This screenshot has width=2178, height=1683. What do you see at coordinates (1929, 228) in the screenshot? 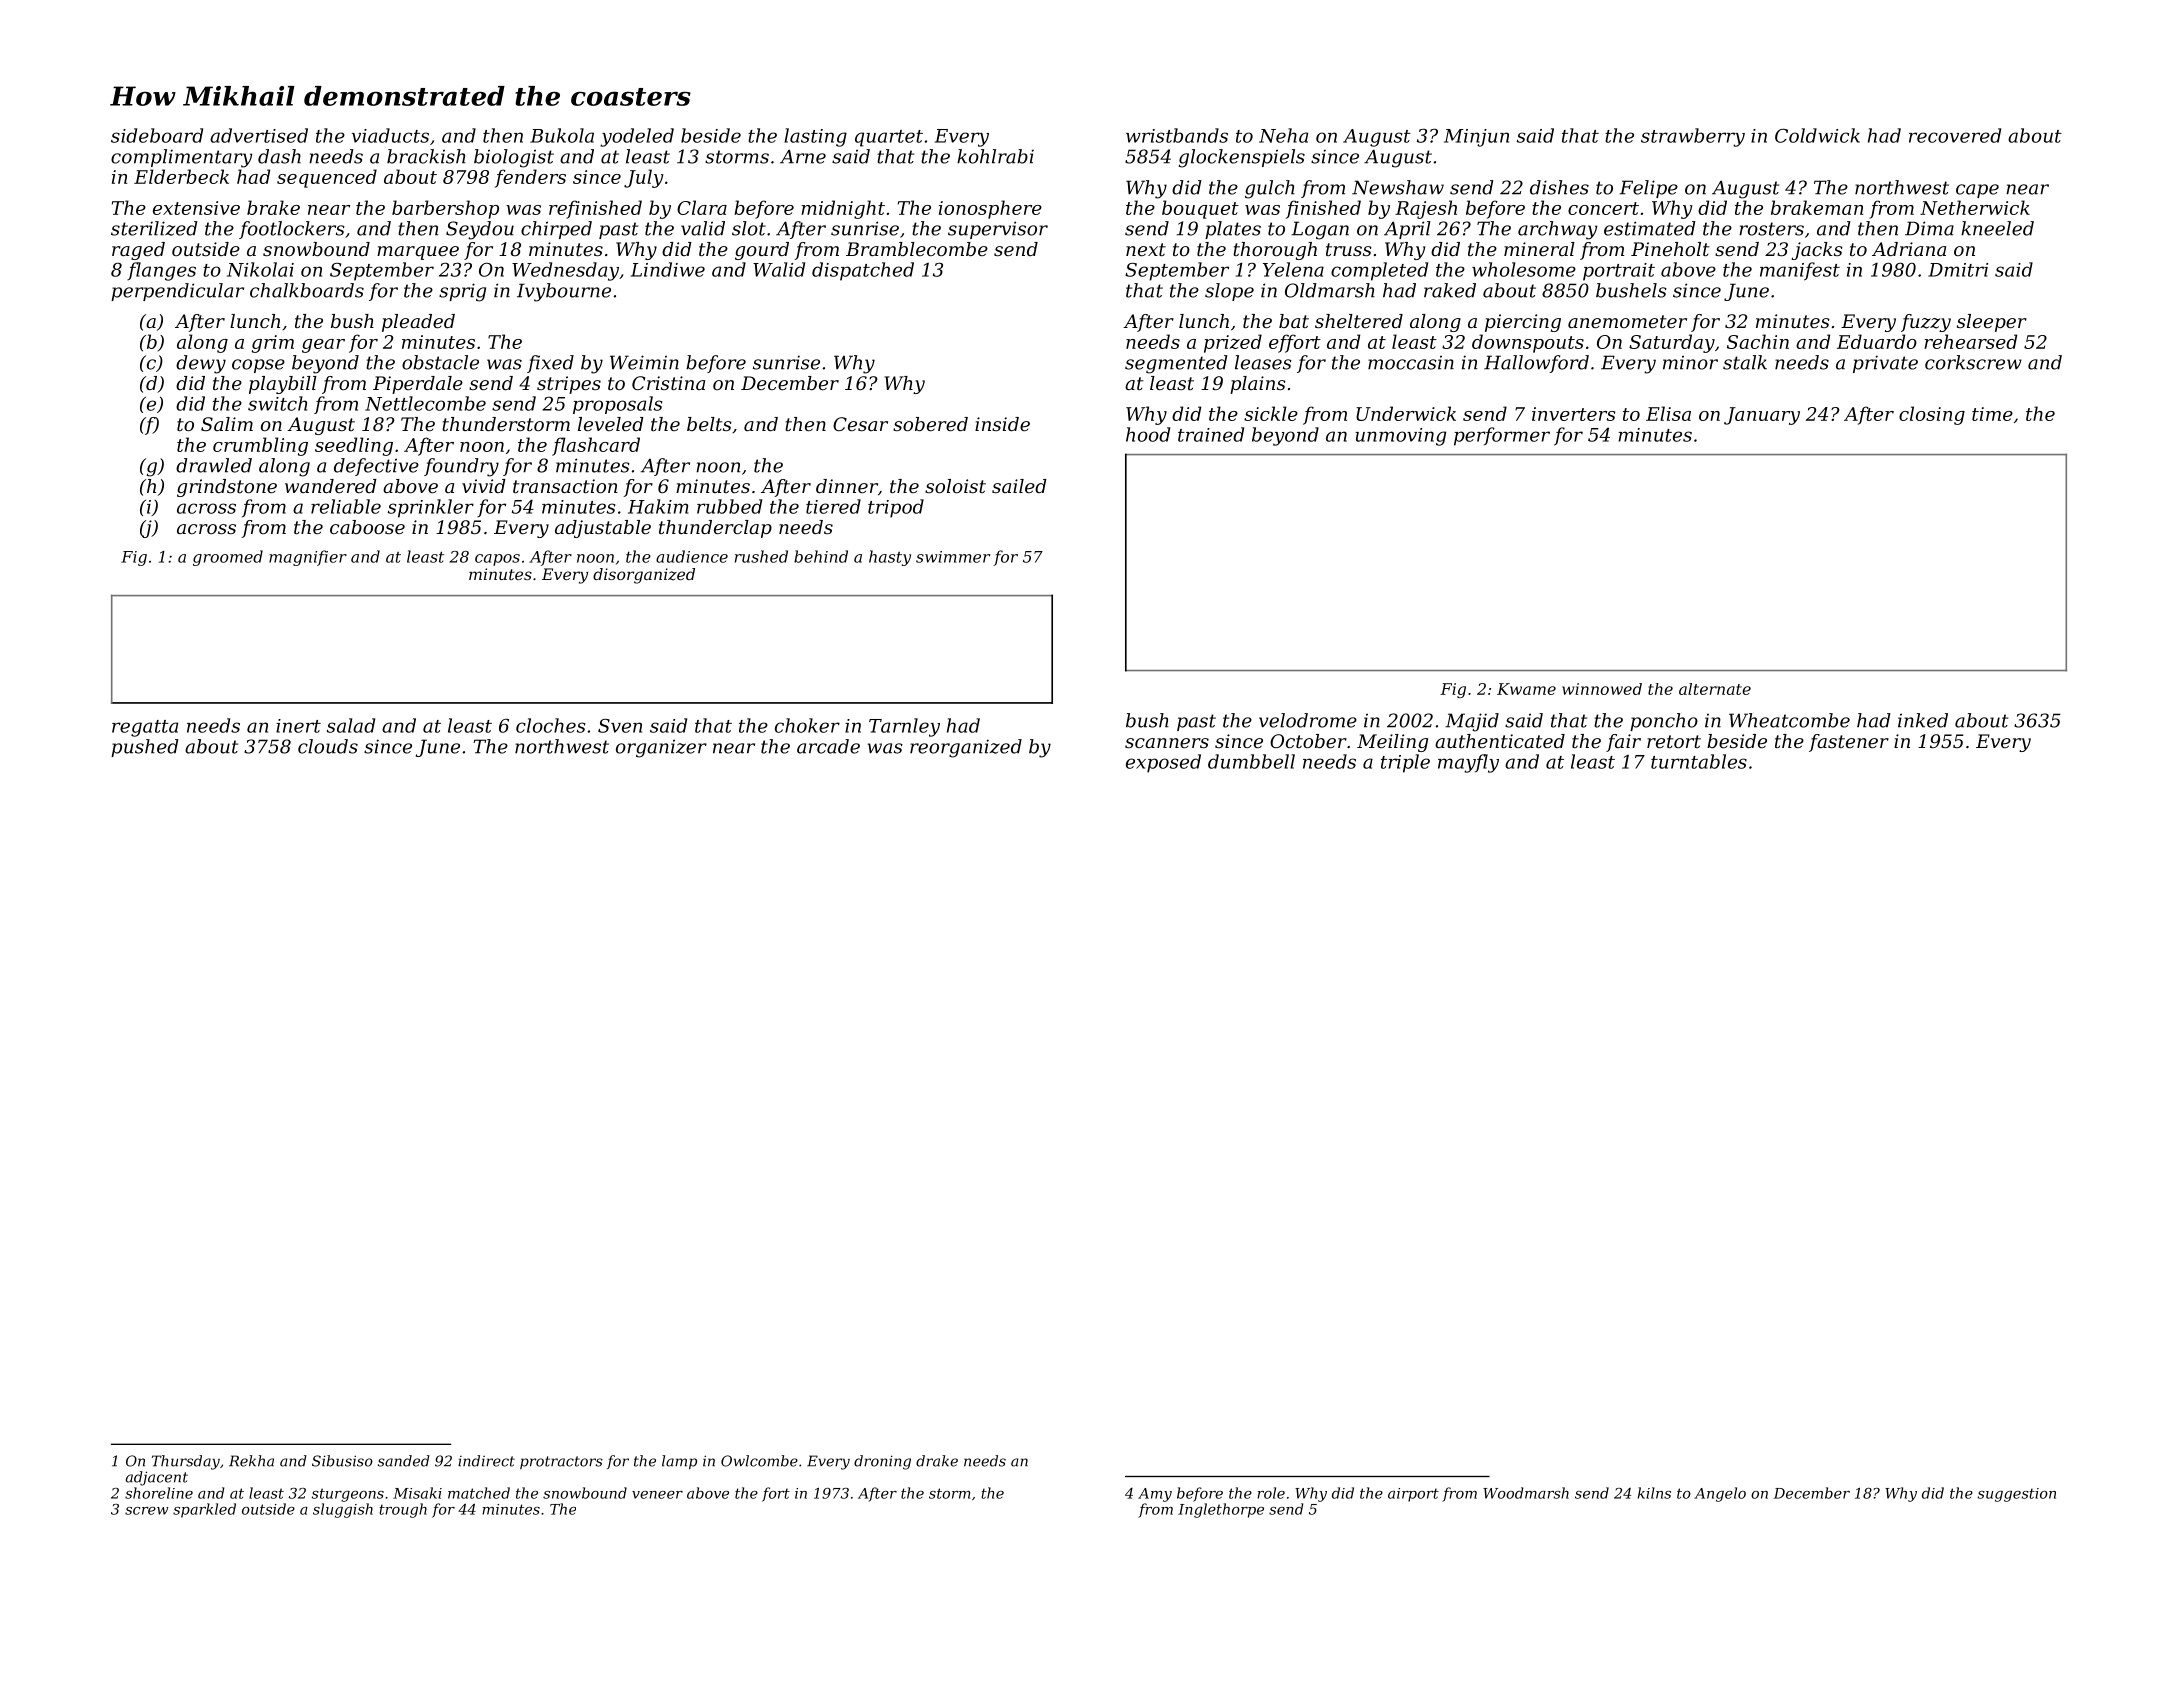
I see `Dima` at bounding box center [1929, 228].
